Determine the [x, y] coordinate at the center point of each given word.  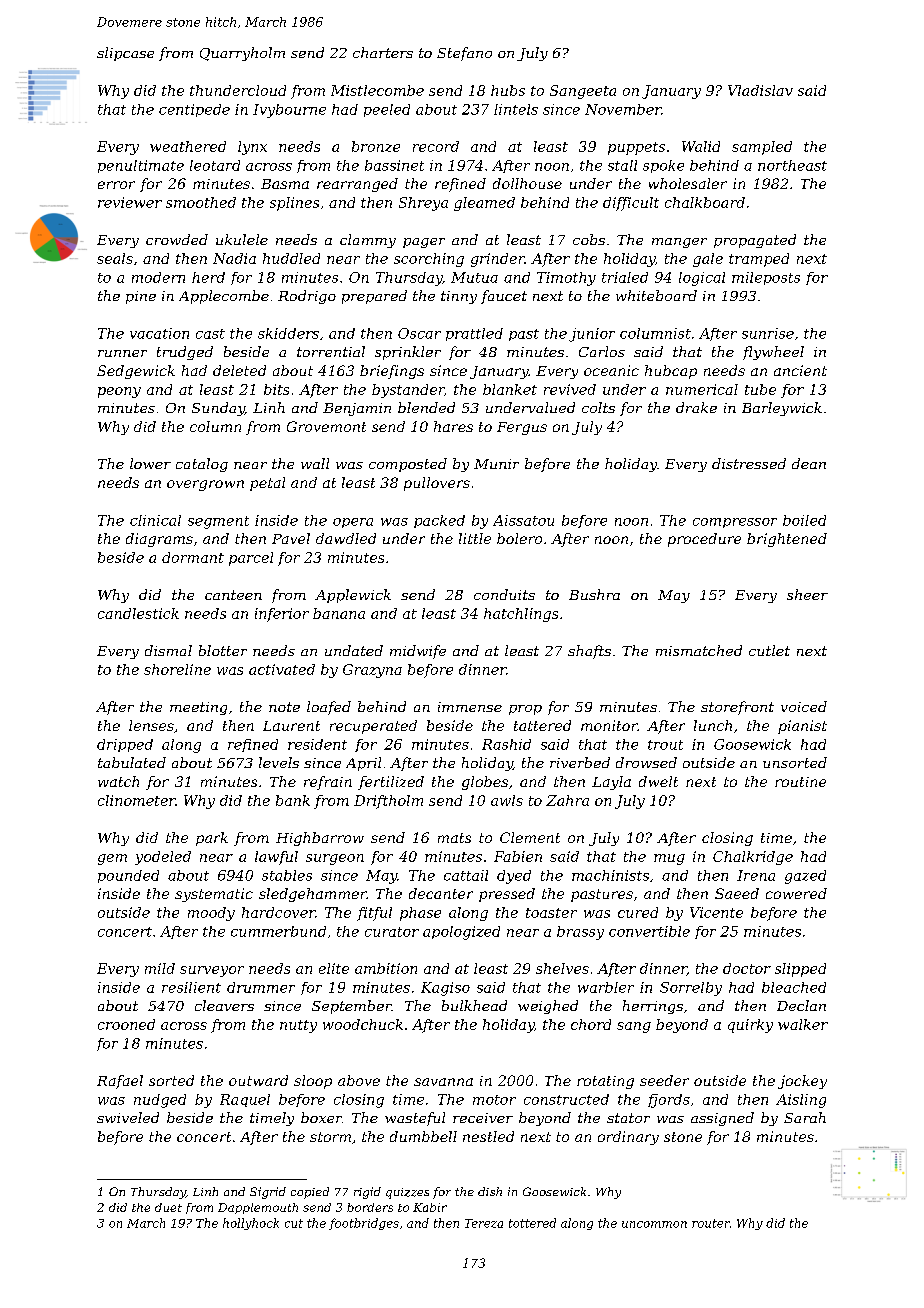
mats [454, 838]
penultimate [141, 166]
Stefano [464, 54]
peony [119, 392]
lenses [151, 725]
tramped [759, 260]
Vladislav [760, 90]
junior [592, 335]
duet [168, 1207]
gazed [805, 877]
